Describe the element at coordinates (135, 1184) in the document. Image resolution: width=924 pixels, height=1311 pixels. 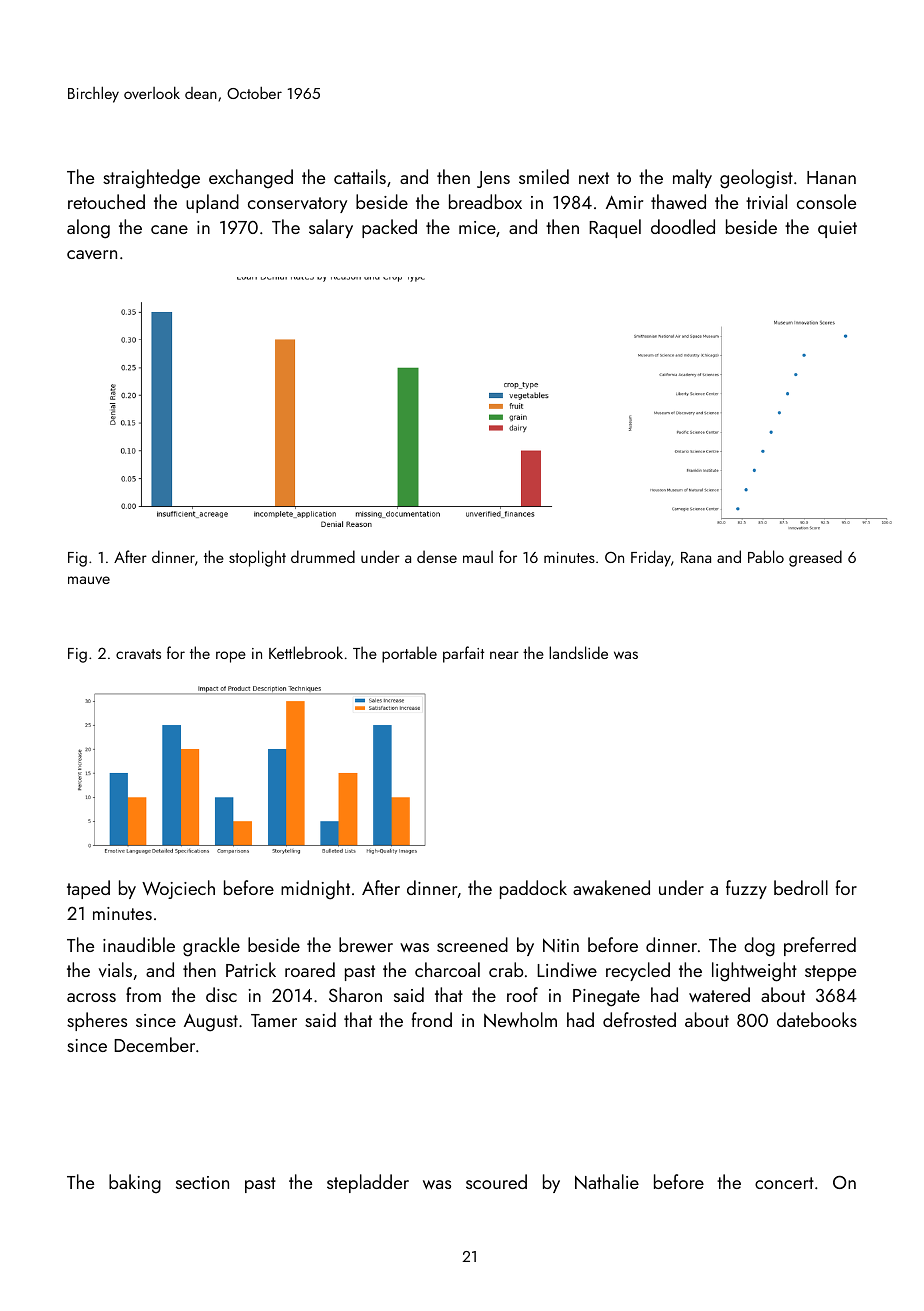
I see `baking` at that location.
